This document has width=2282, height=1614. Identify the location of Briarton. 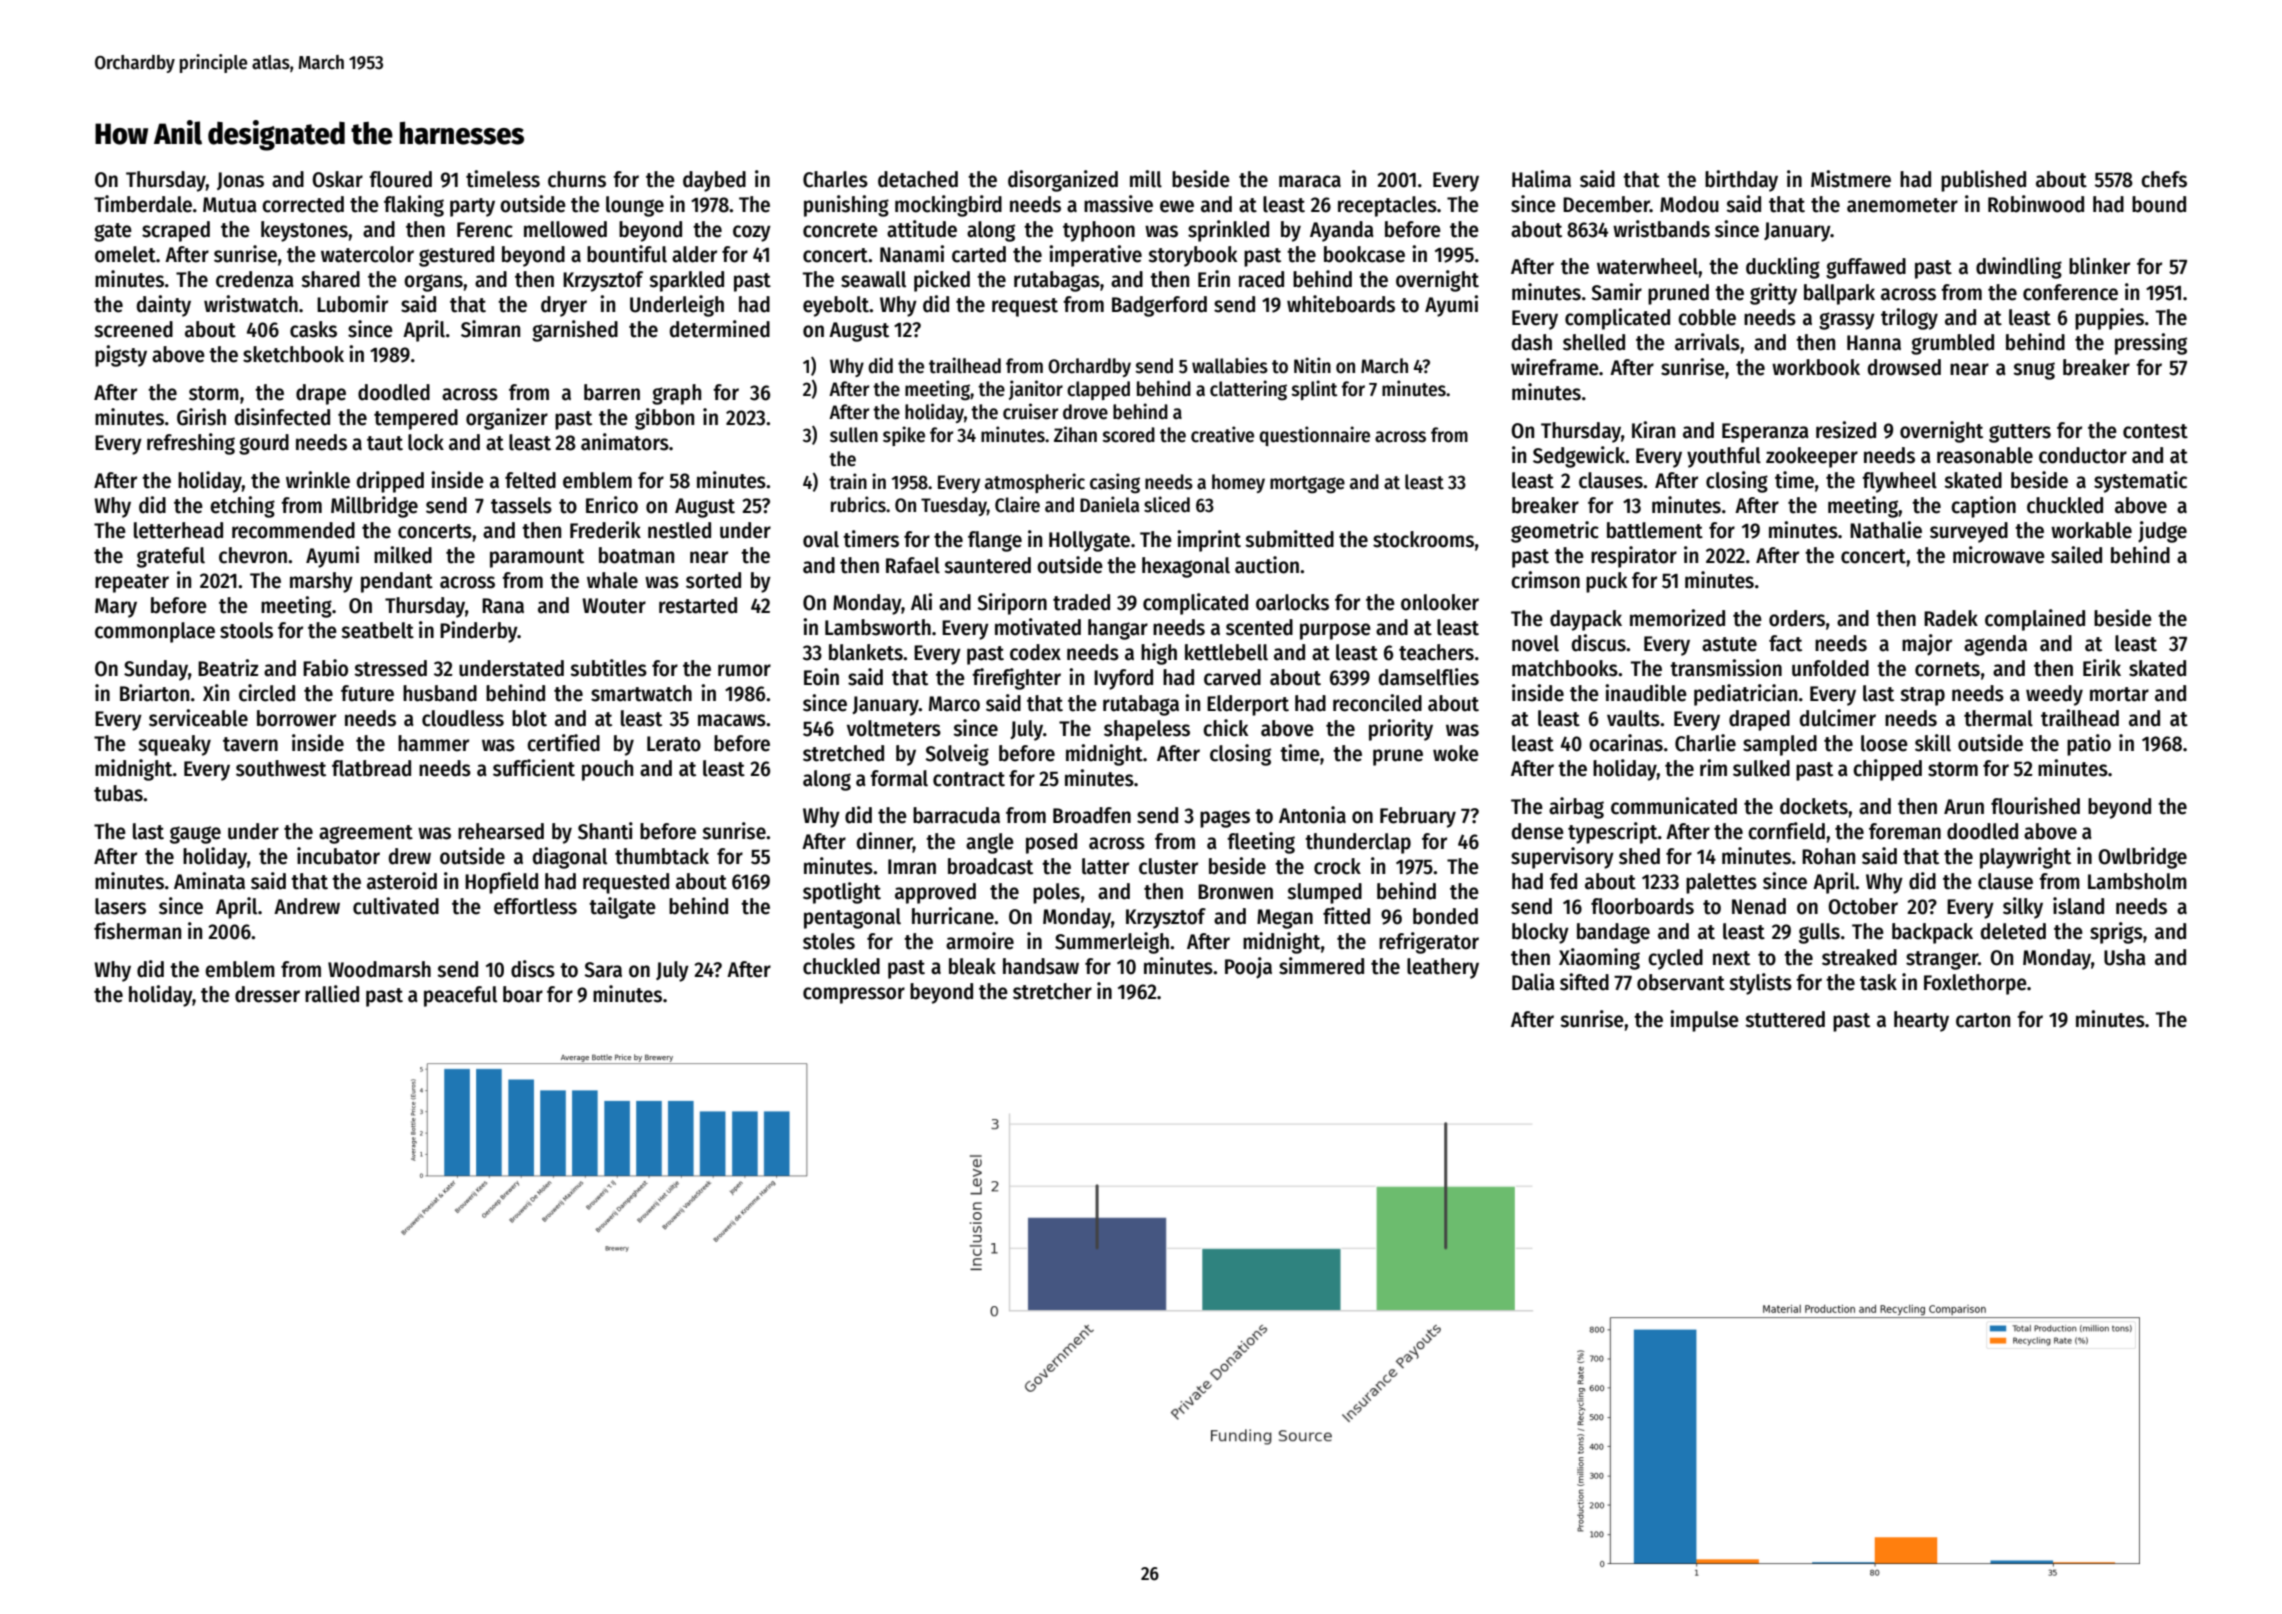
(154, 693).
